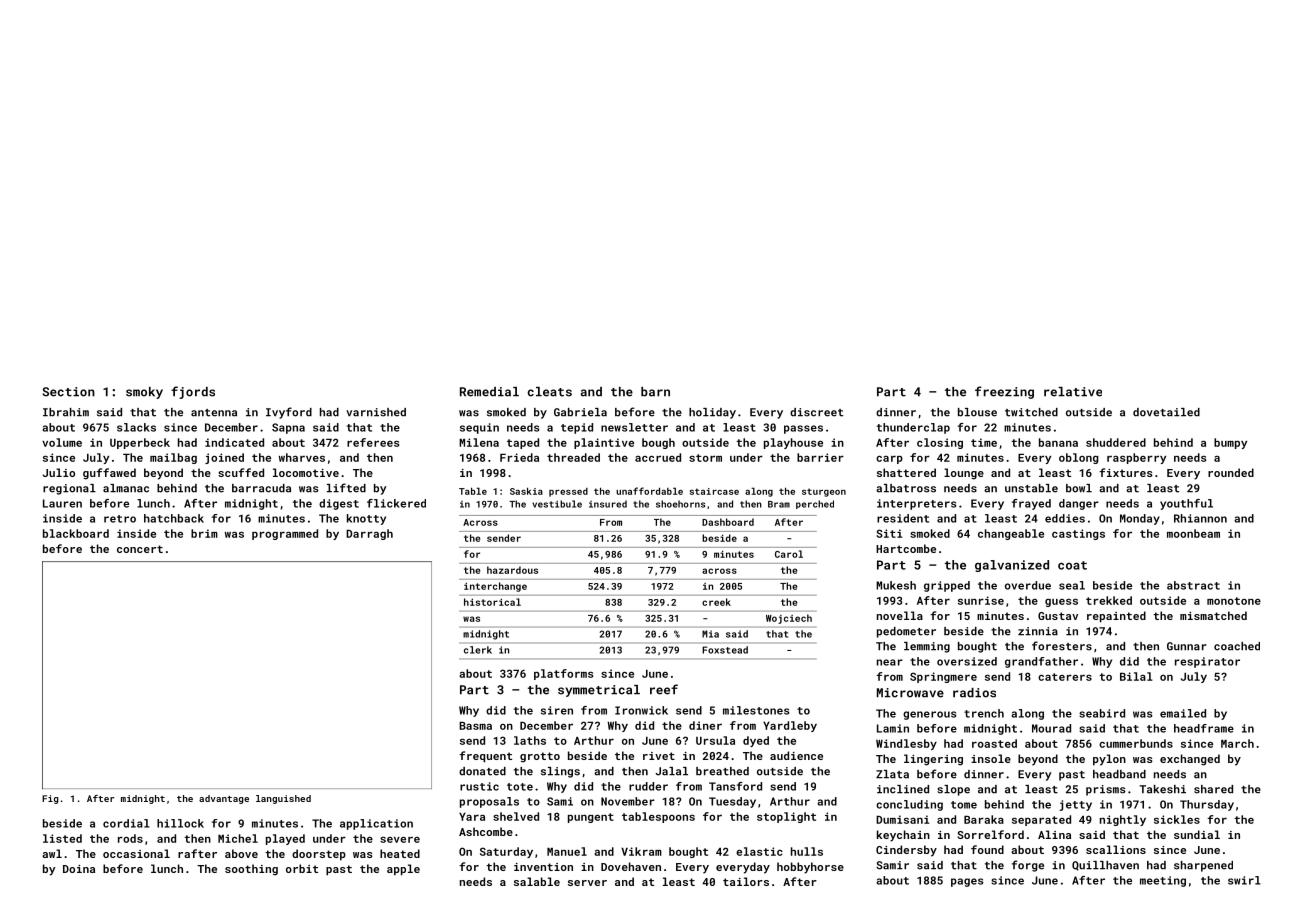  Describe the element at coordinates (1031, 412) in the document. I see `twitched` at that location.
